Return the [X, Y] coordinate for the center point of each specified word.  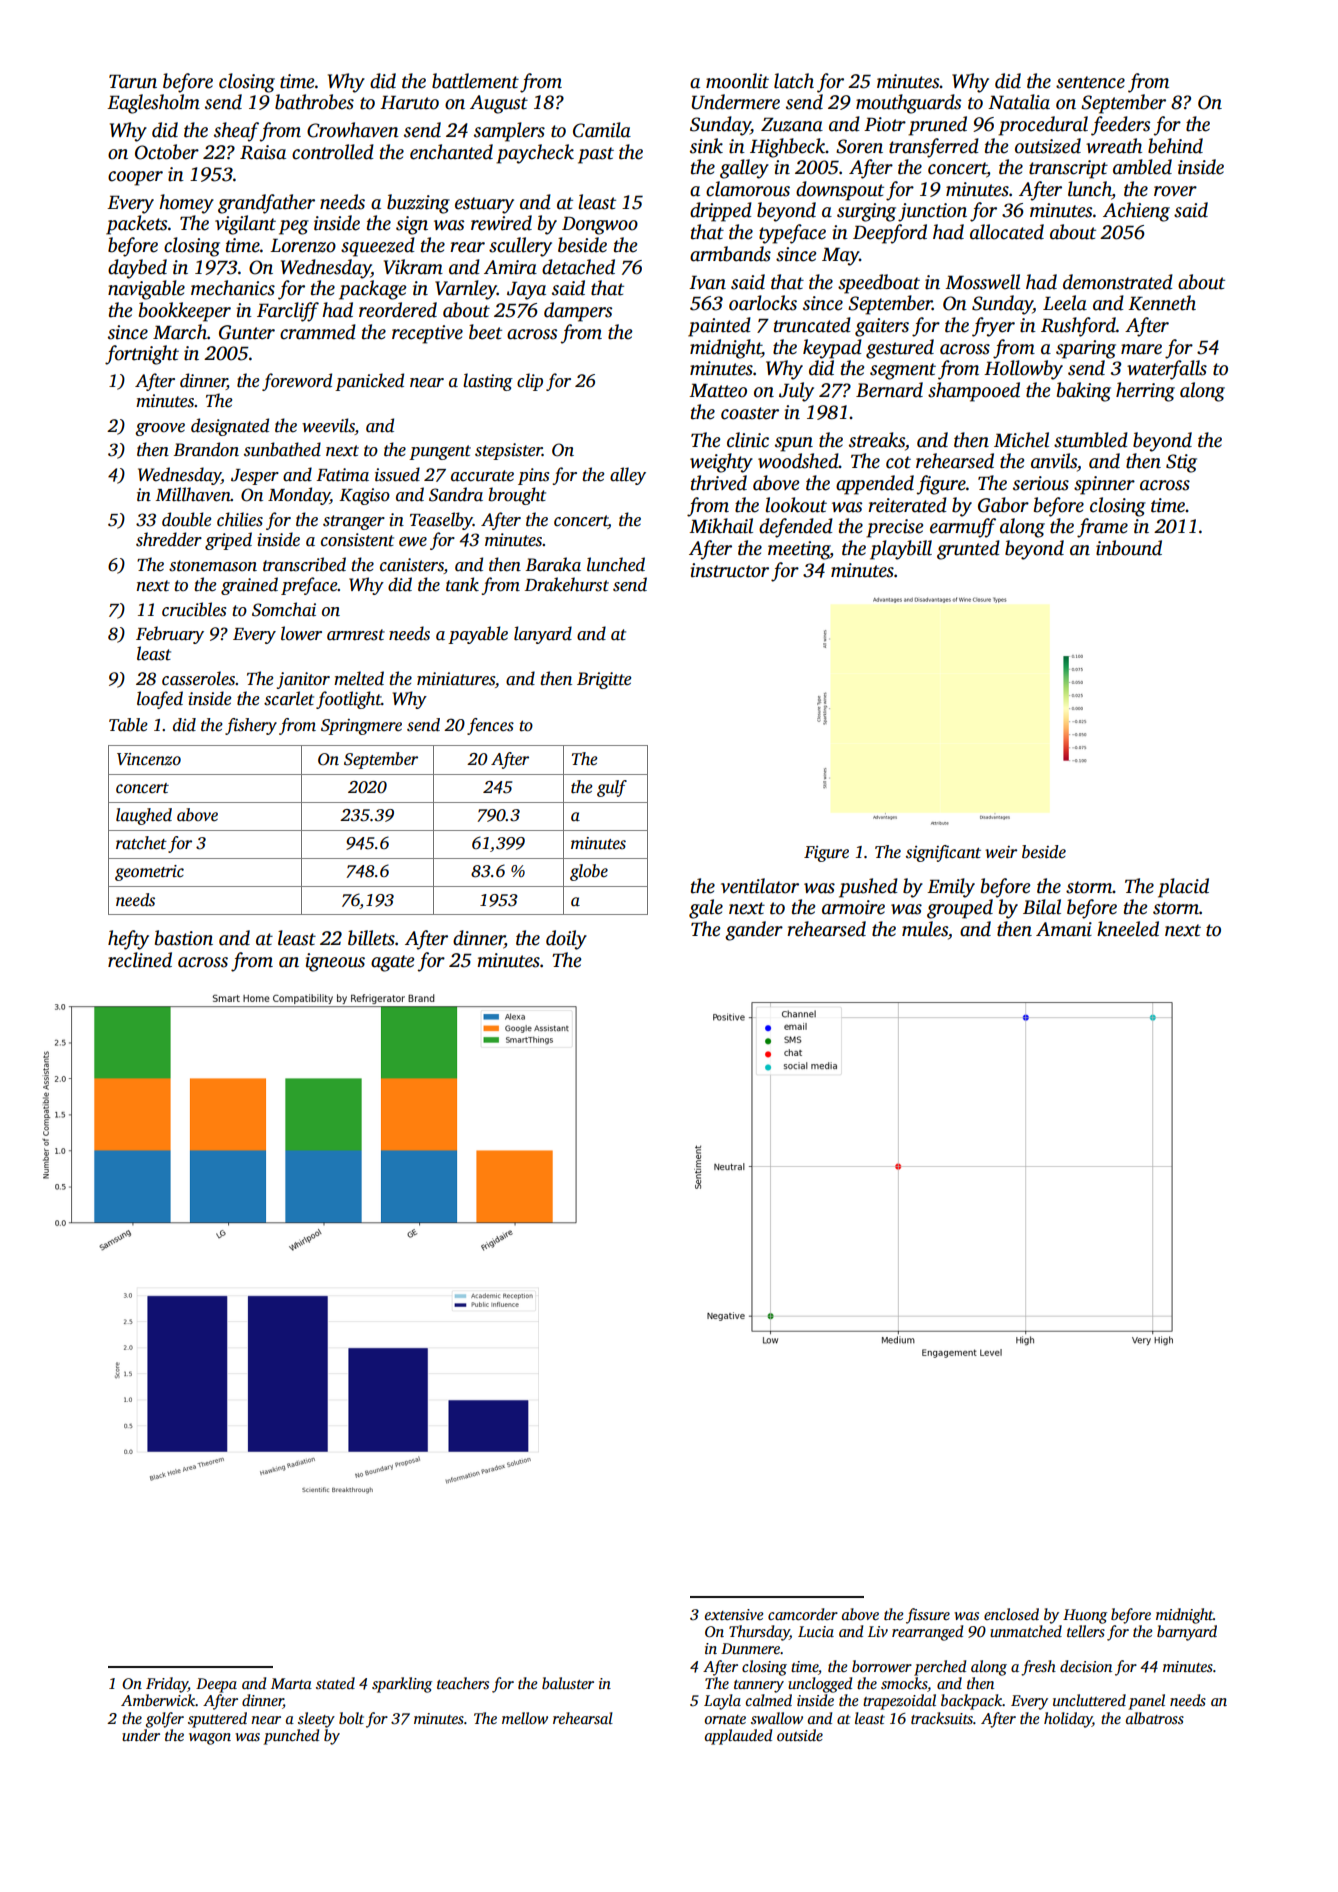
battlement [475, 81]
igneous [335, 962]
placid [1183, 888]
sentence [1090, 82]
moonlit [737, 81]
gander [754, 931]
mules [925, 929]
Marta [291, 1683]
